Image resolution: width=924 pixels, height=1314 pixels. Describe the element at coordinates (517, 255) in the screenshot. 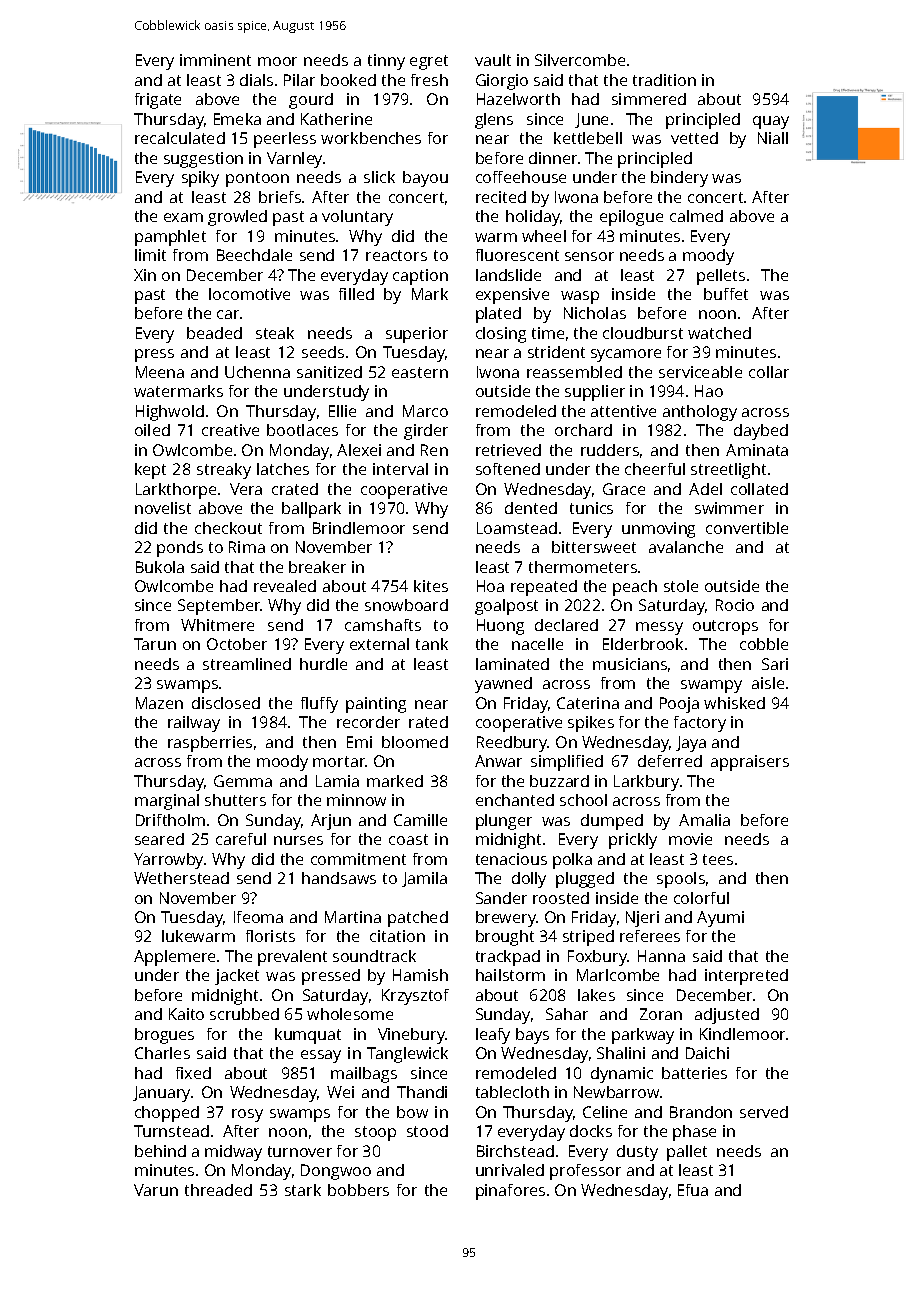

I see `fluorescent` at that location.
